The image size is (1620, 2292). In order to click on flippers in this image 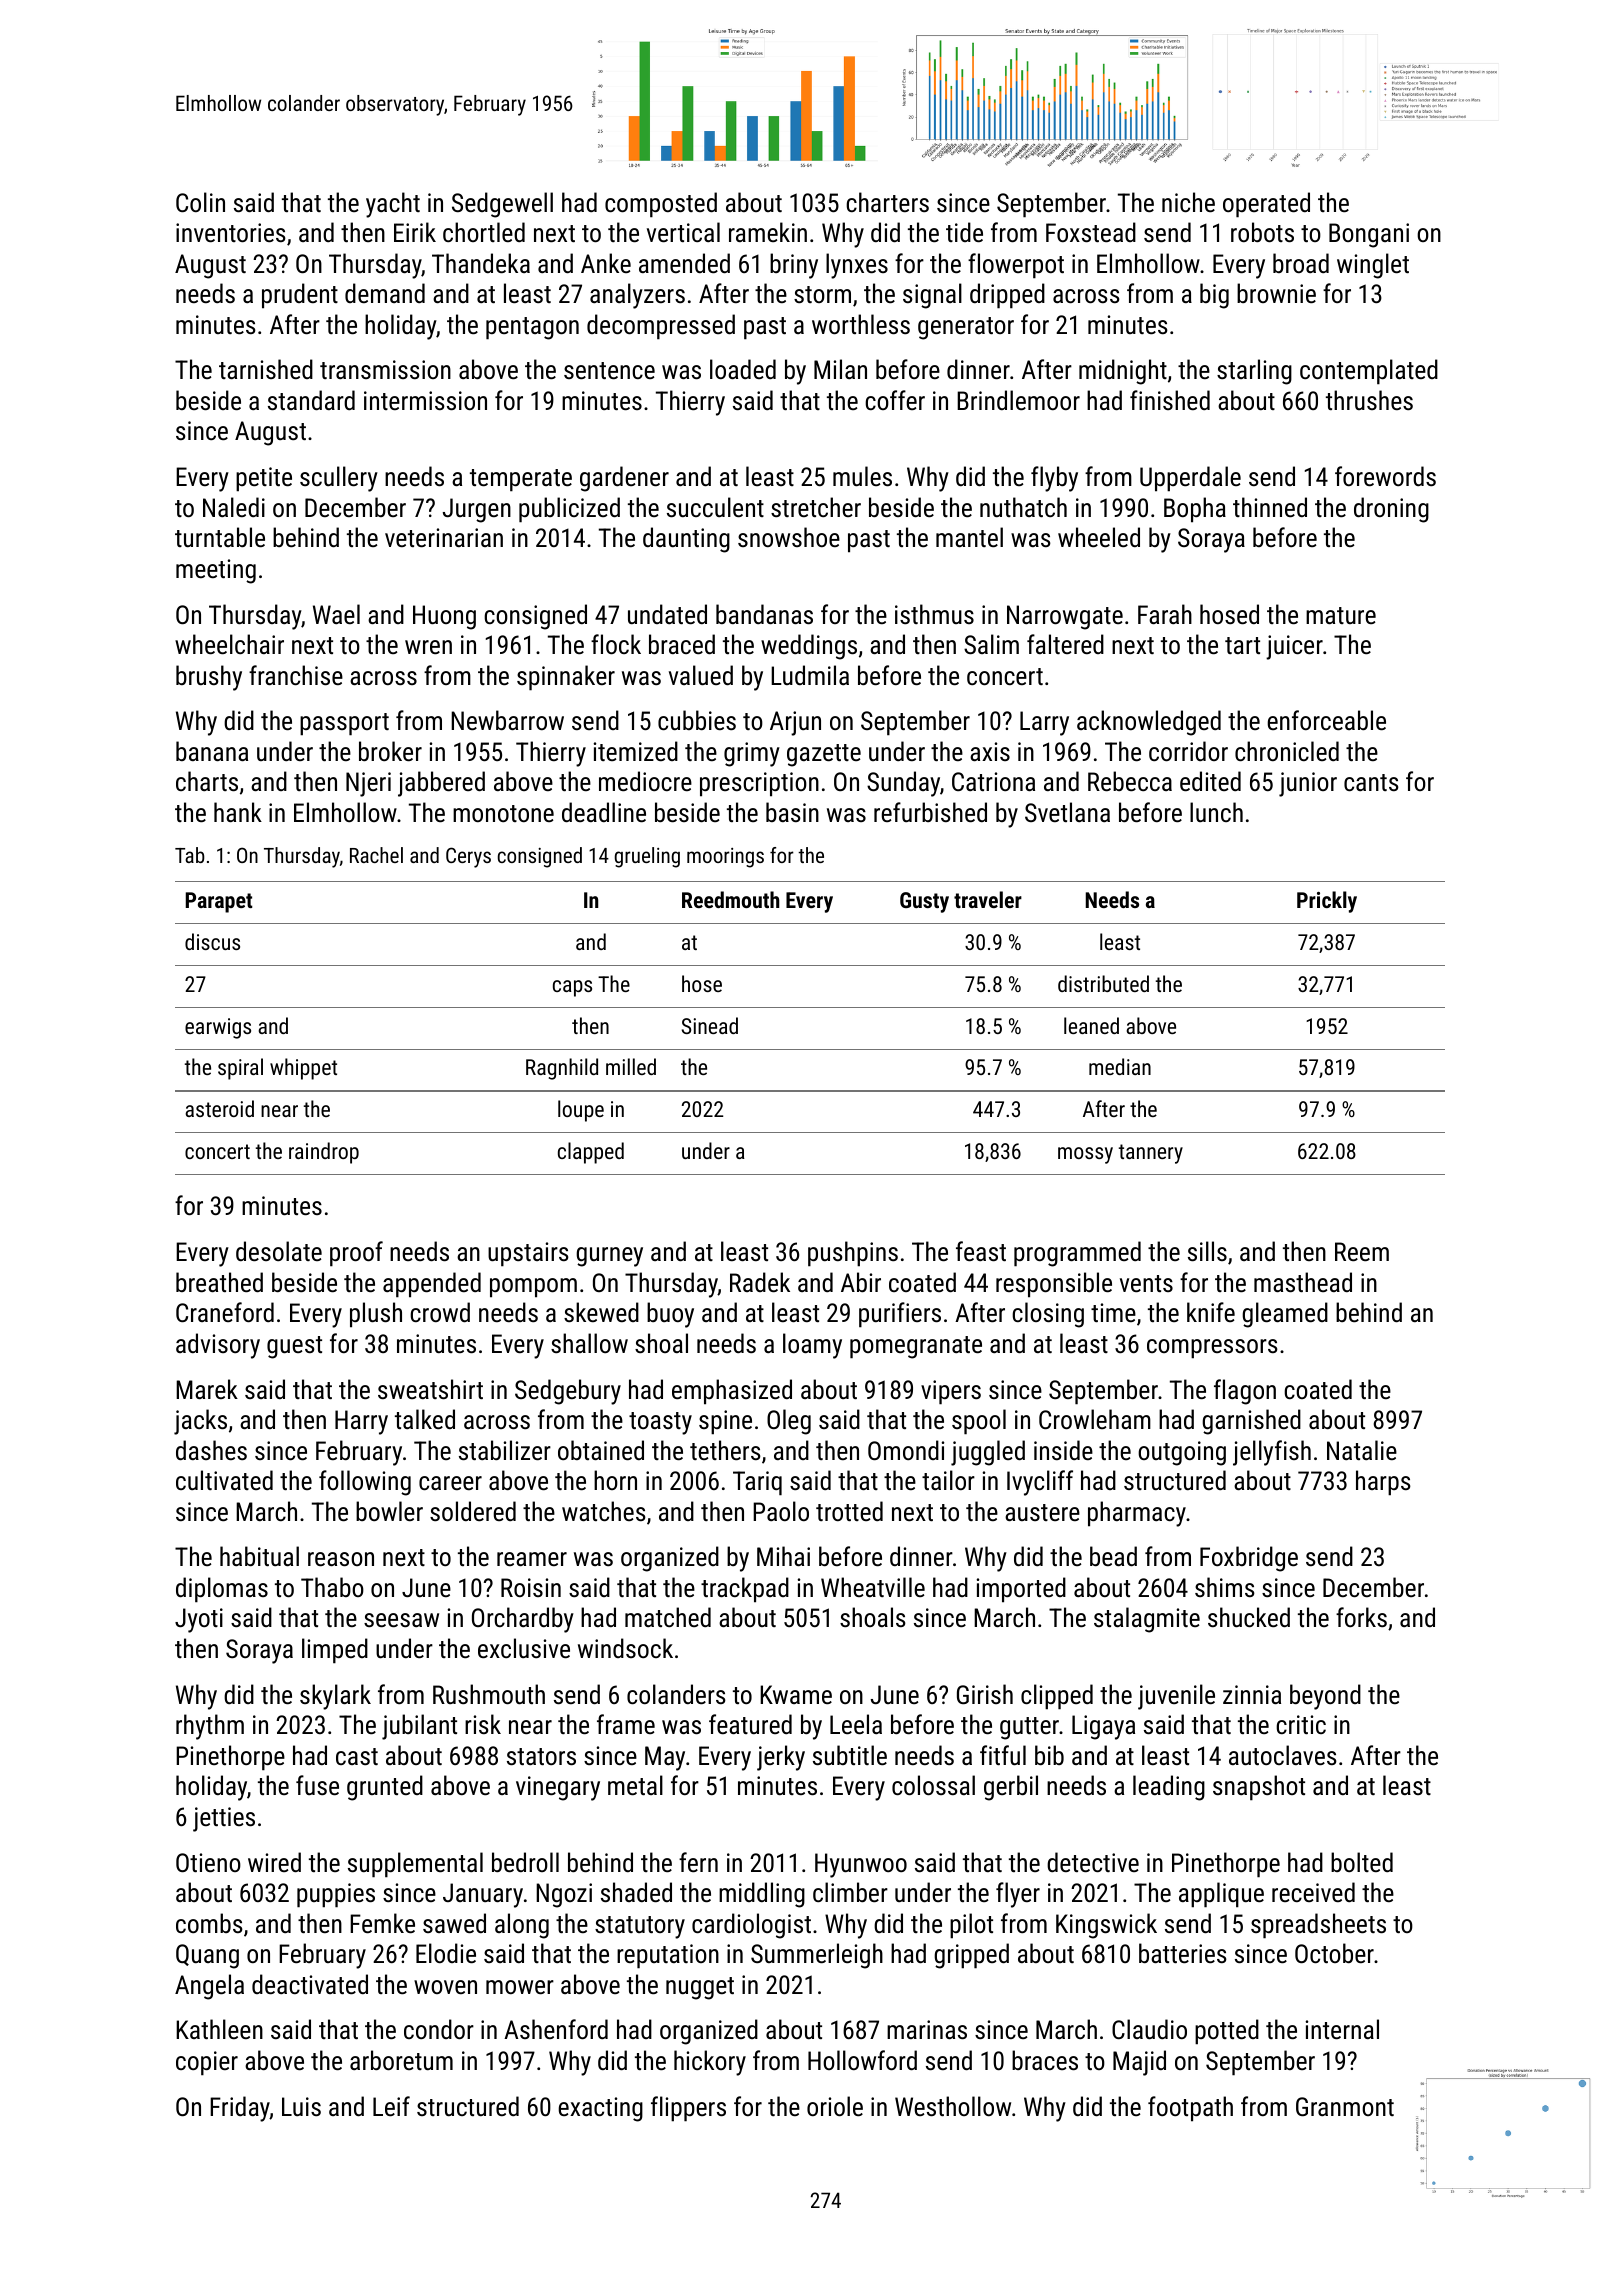, I will do `click(688, 2109)`.
